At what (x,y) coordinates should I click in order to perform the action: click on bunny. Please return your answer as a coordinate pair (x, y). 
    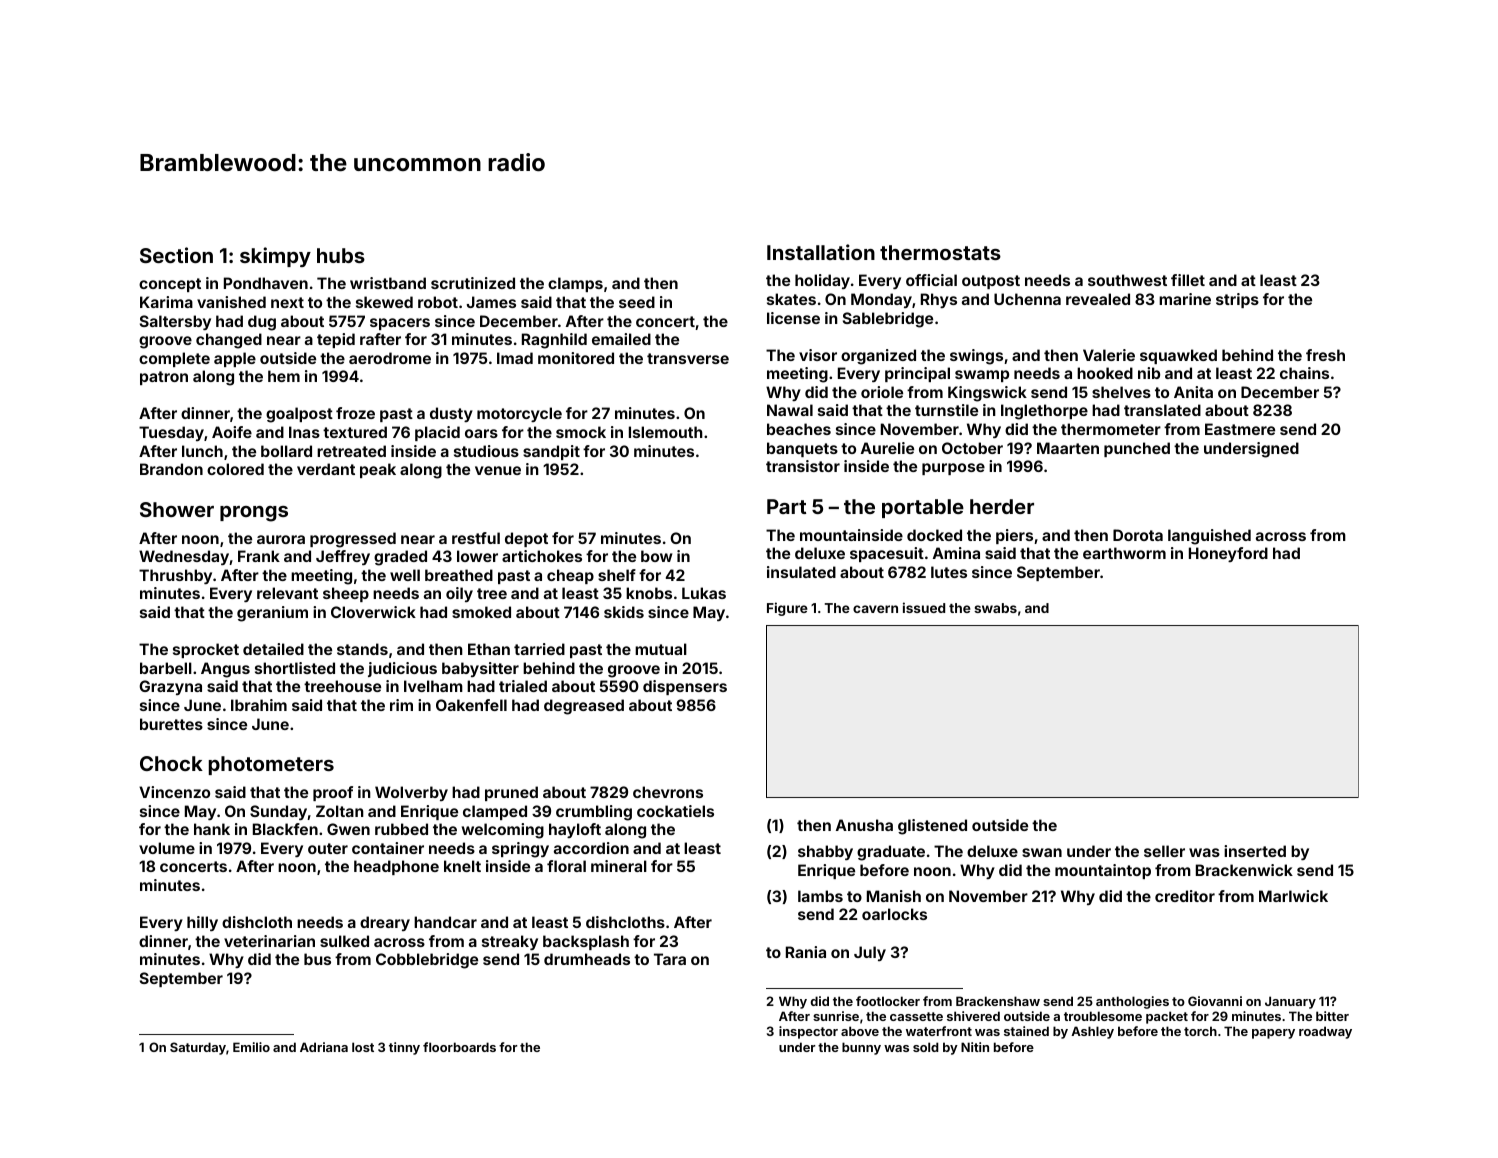
    Looking at the image, I should click on (861, 1048).
